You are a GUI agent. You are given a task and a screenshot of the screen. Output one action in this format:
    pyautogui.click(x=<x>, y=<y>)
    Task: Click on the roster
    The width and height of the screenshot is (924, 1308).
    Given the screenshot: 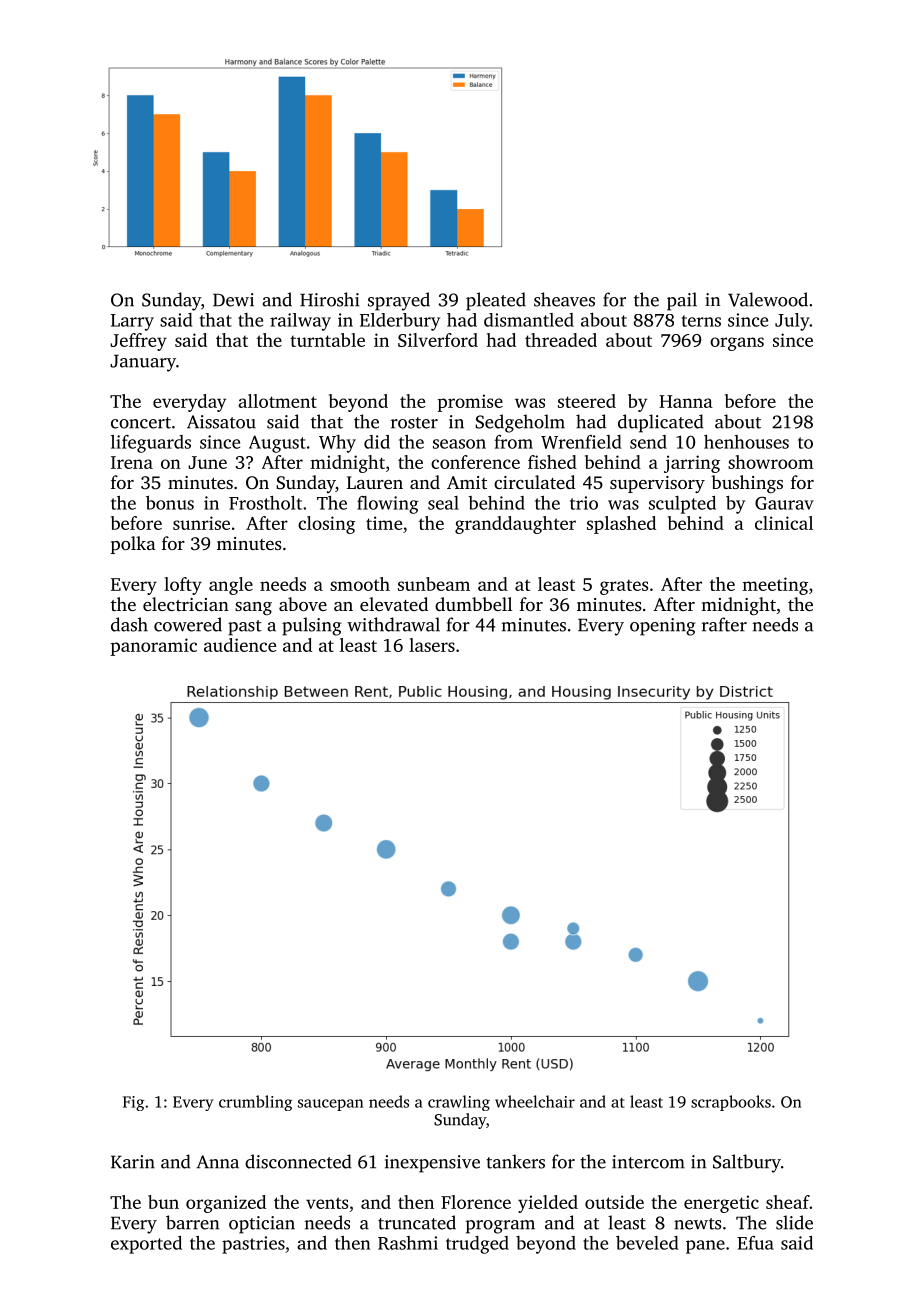 What is the action you would take?
    pyautogui.click(x=414, y=423)
